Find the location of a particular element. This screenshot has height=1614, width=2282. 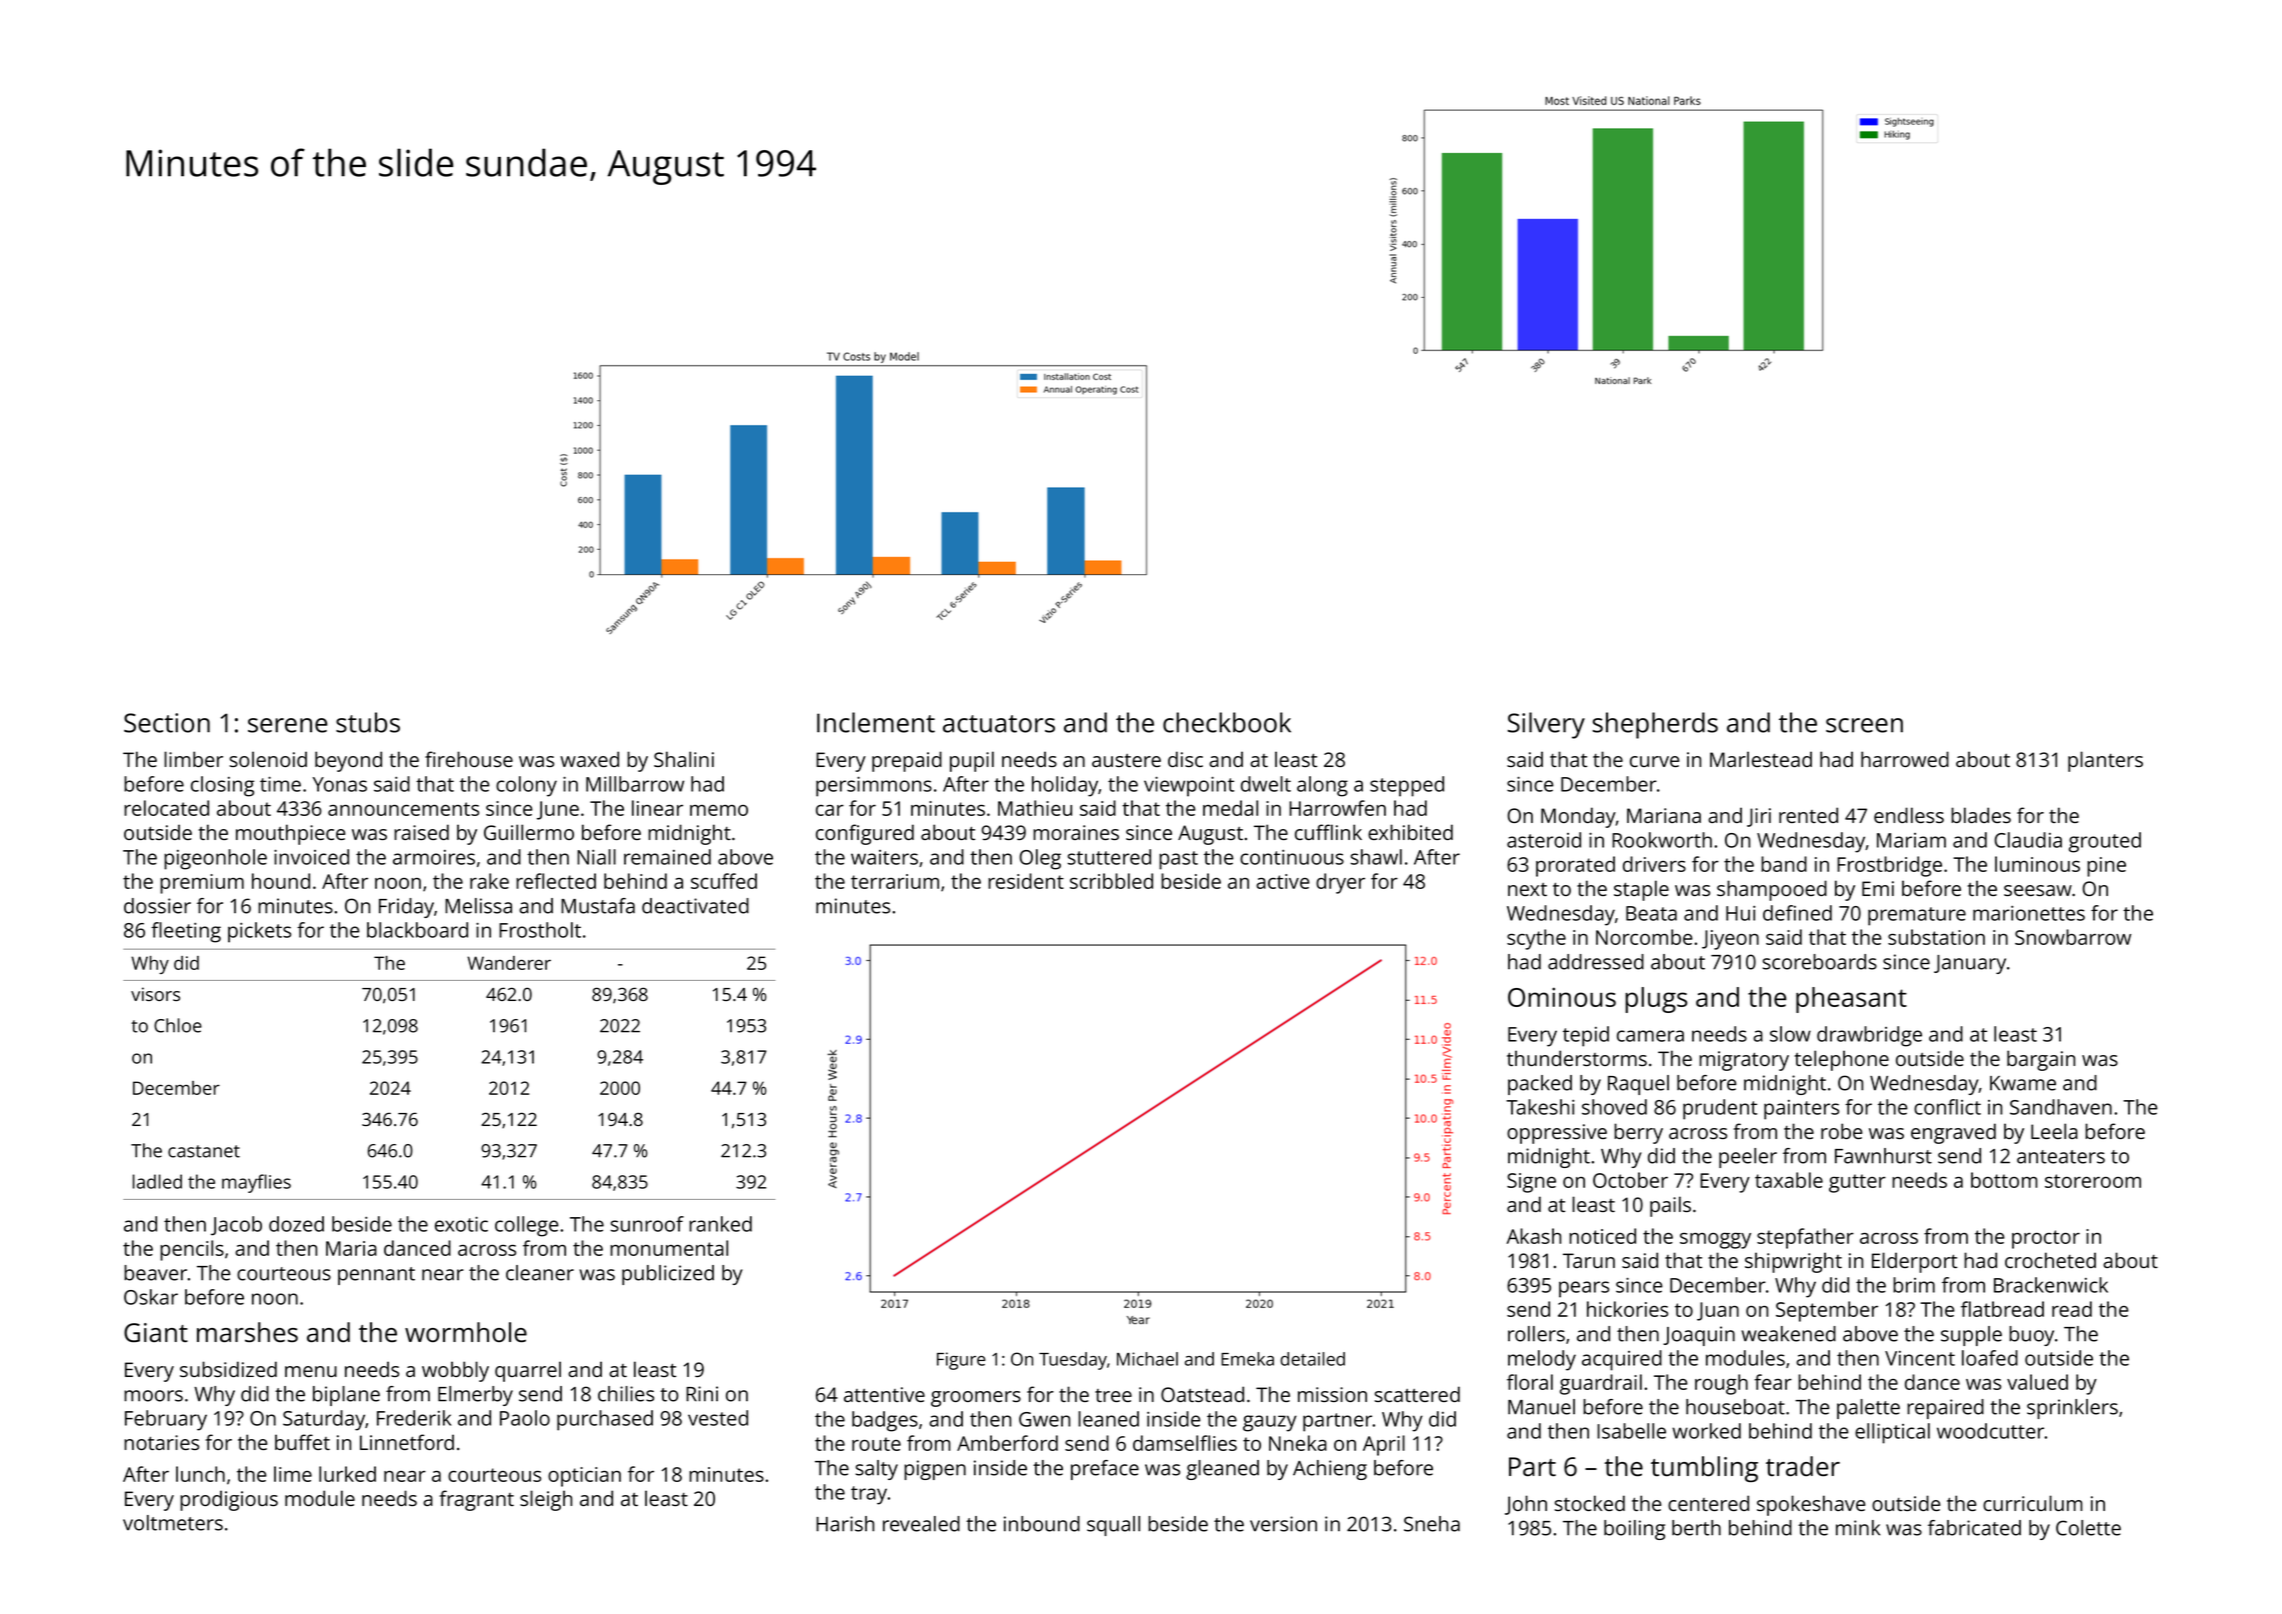

Ominous is located at coordinates (1562, 997).
